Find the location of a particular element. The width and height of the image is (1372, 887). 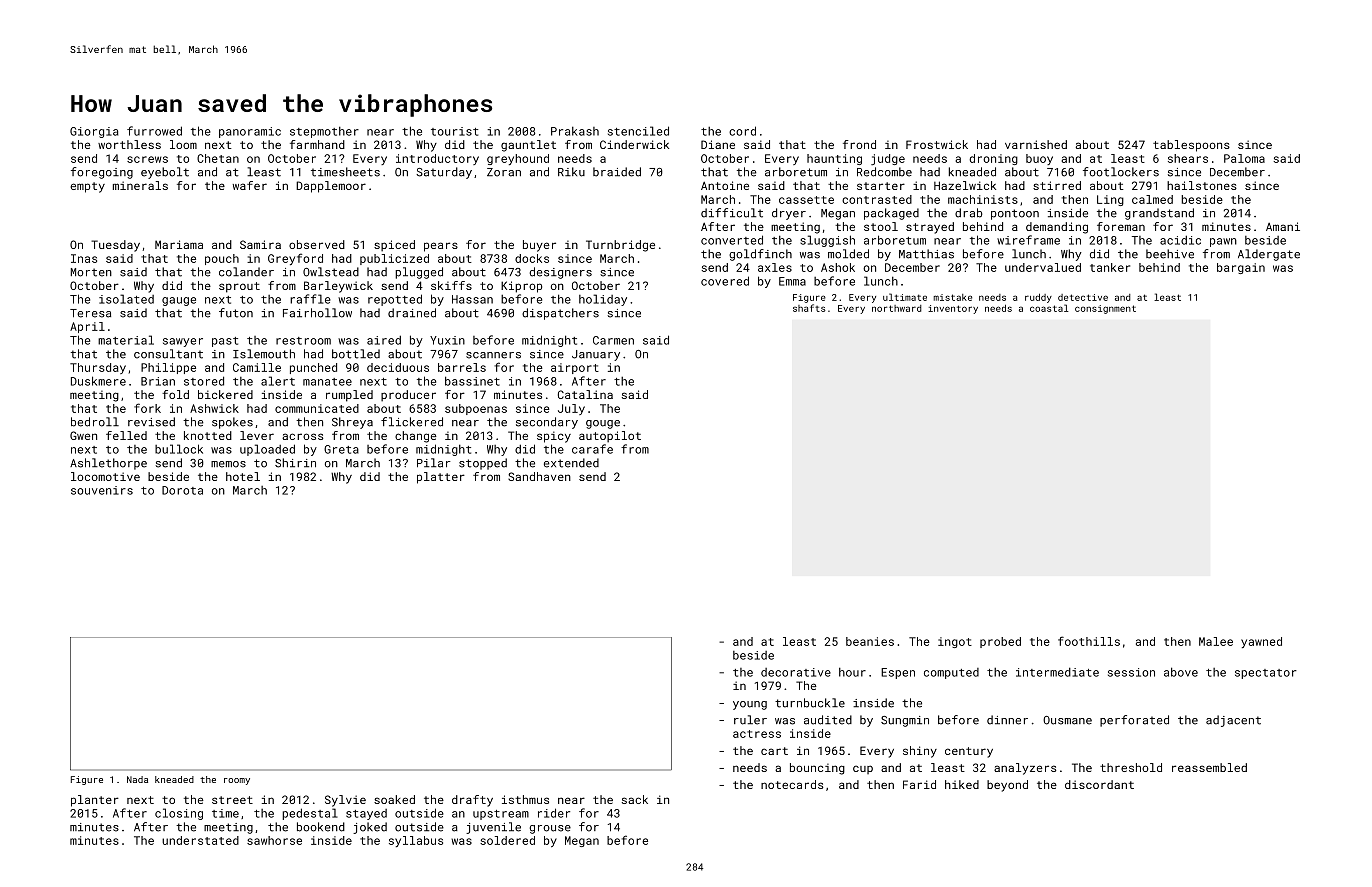

Inas is located at coordinates (84, 258).
